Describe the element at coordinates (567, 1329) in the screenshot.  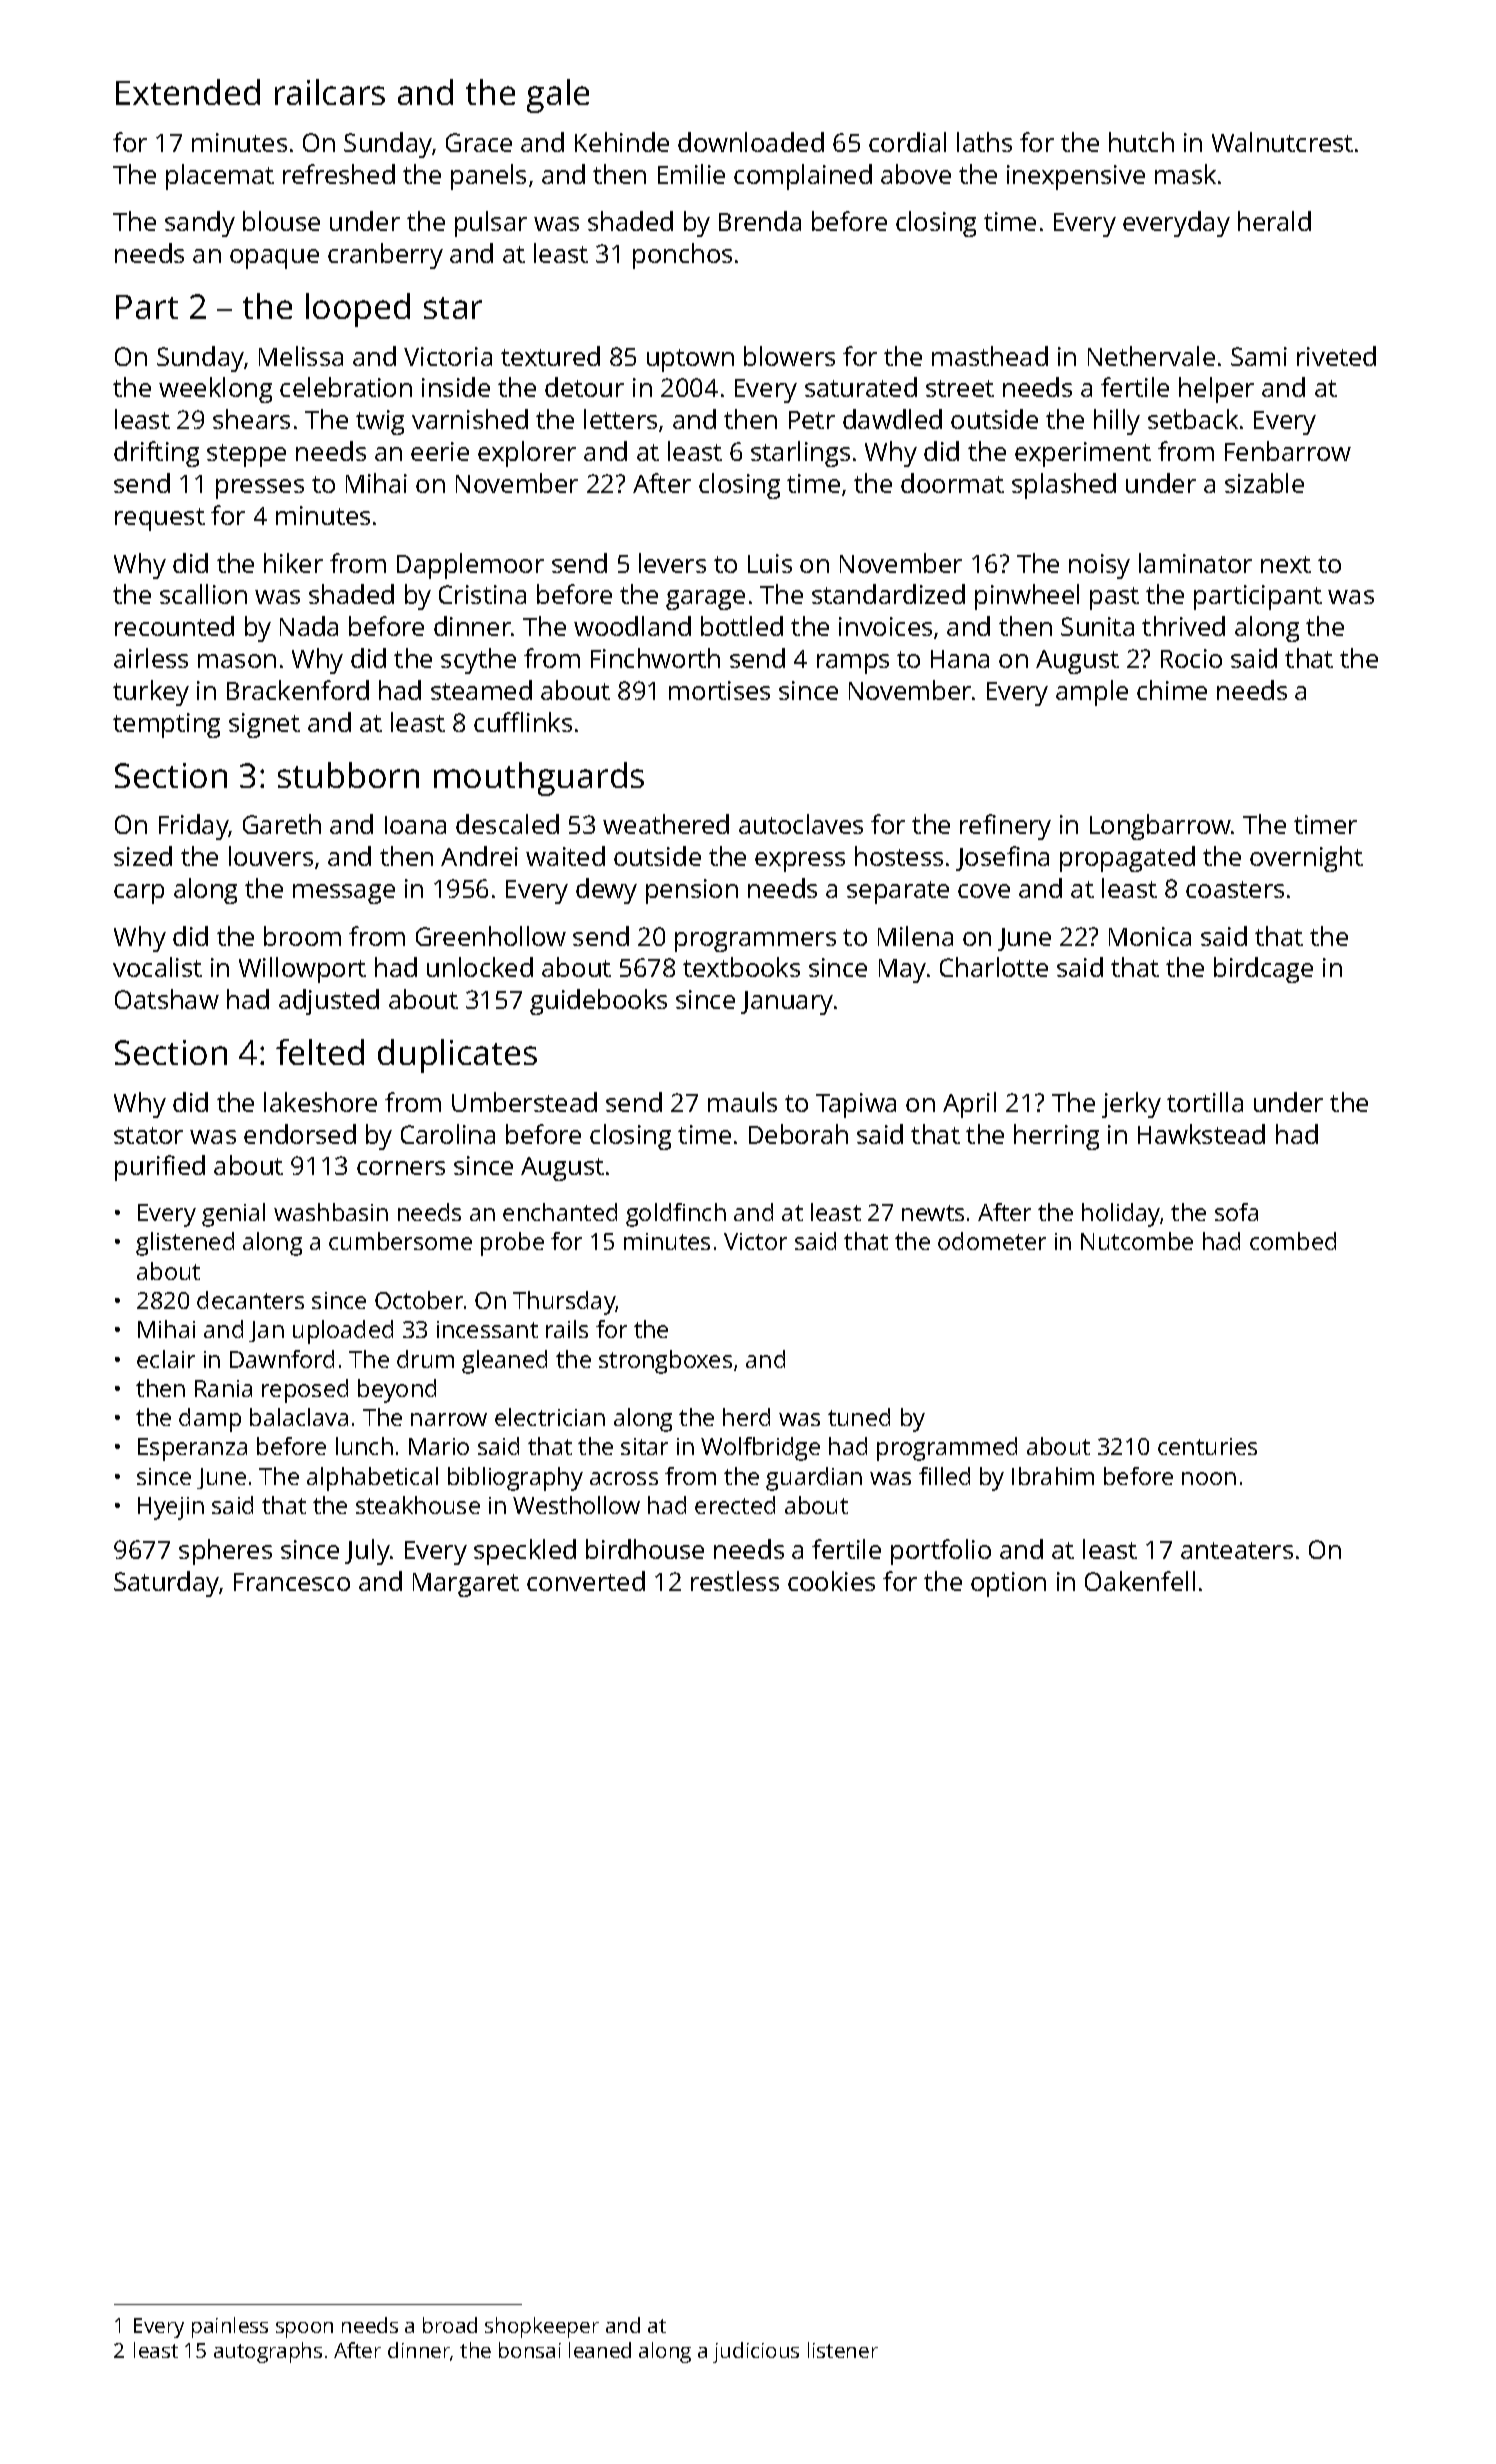
I see `rails` at that location.
